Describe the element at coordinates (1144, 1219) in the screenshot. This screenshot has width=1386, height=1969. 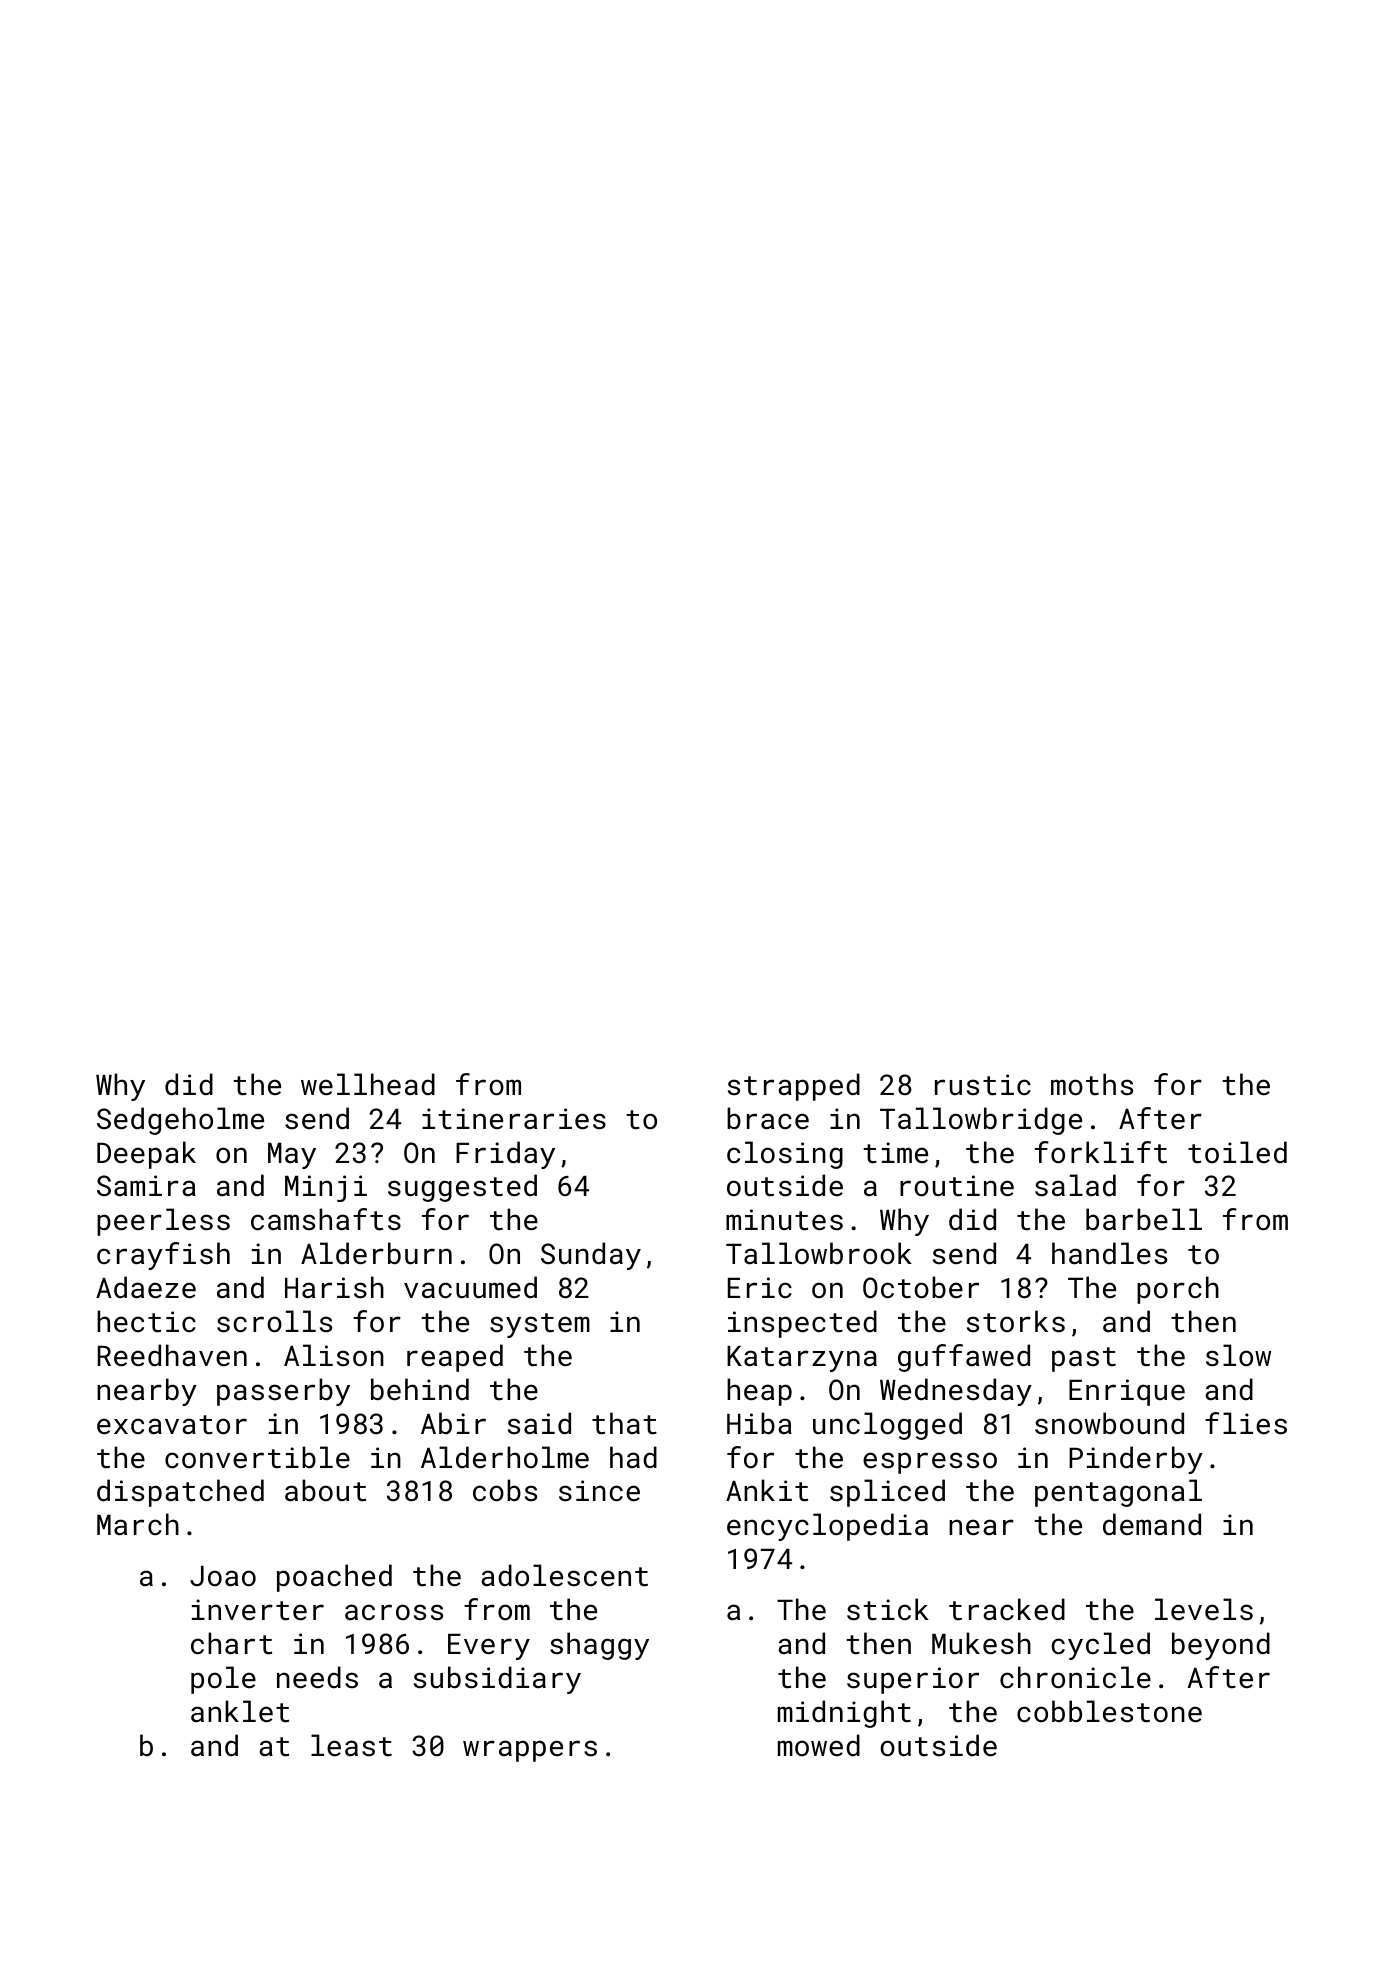
I see `barbell` at that location.
